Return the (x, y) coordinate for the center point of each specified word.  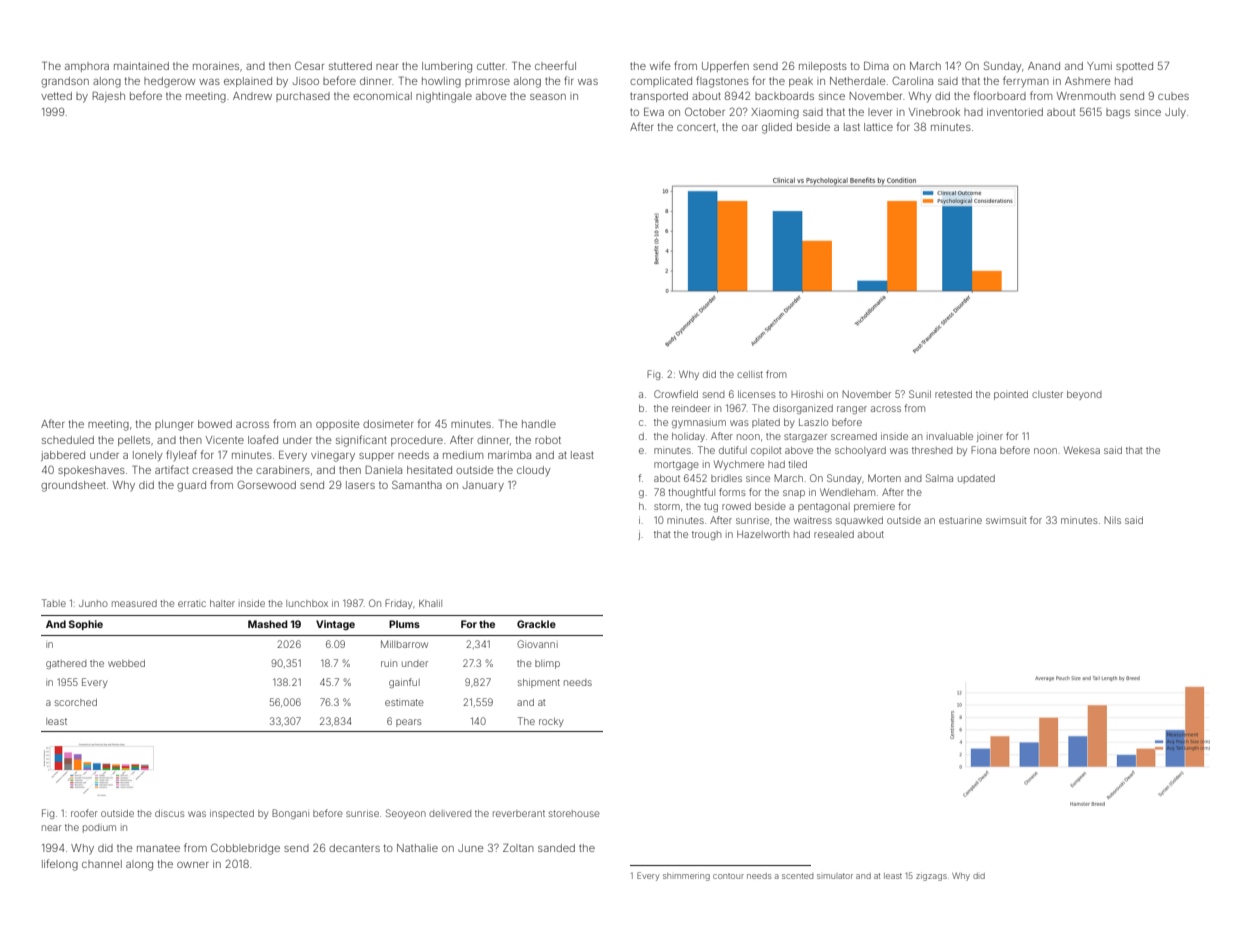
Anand (1044, 66)
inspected (232, 814)
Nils (1112, 520)
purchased (303, 97)
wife (660, 65)
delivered (450, 813)
